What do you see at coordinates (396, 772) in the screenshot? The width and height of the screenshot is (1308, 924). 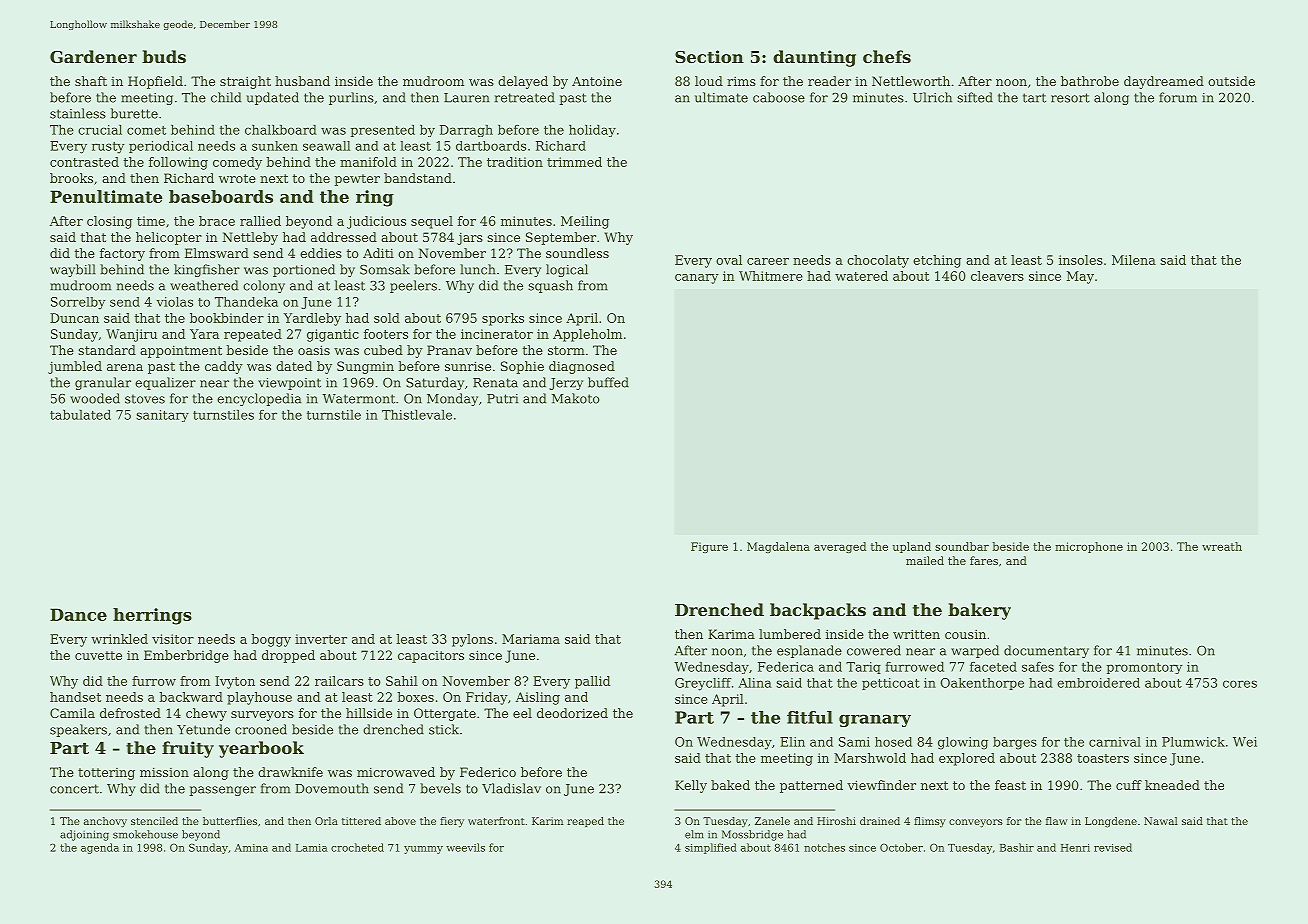 I see `microwaved` at bounding box center [396, 772].
